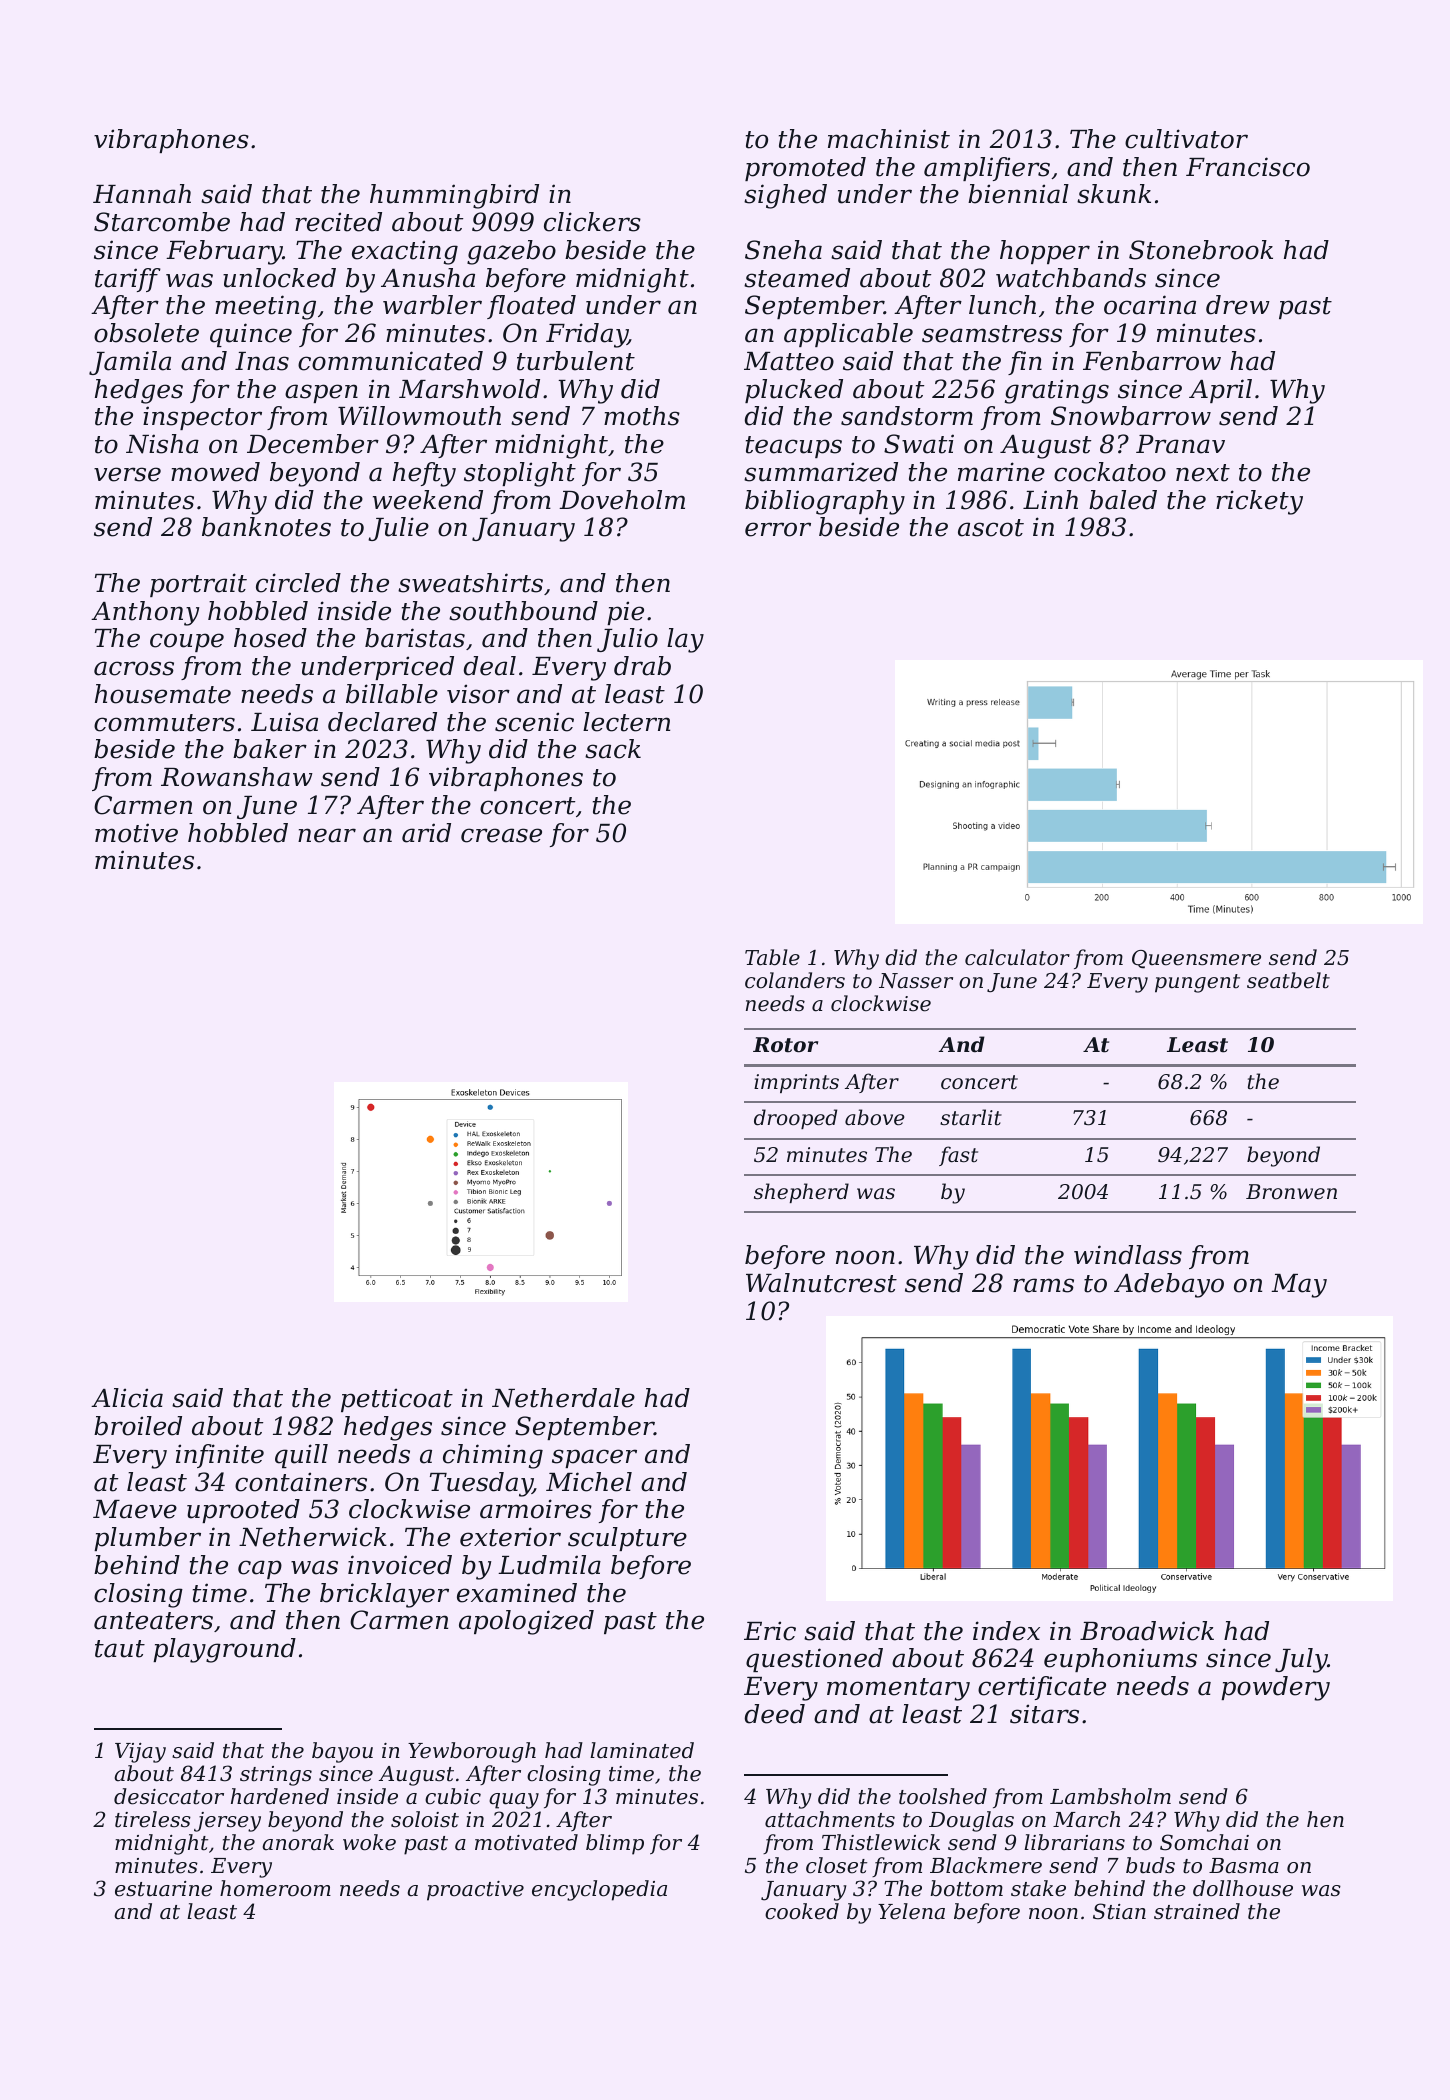  I want to click on cultivator, so click(1186, 139).
